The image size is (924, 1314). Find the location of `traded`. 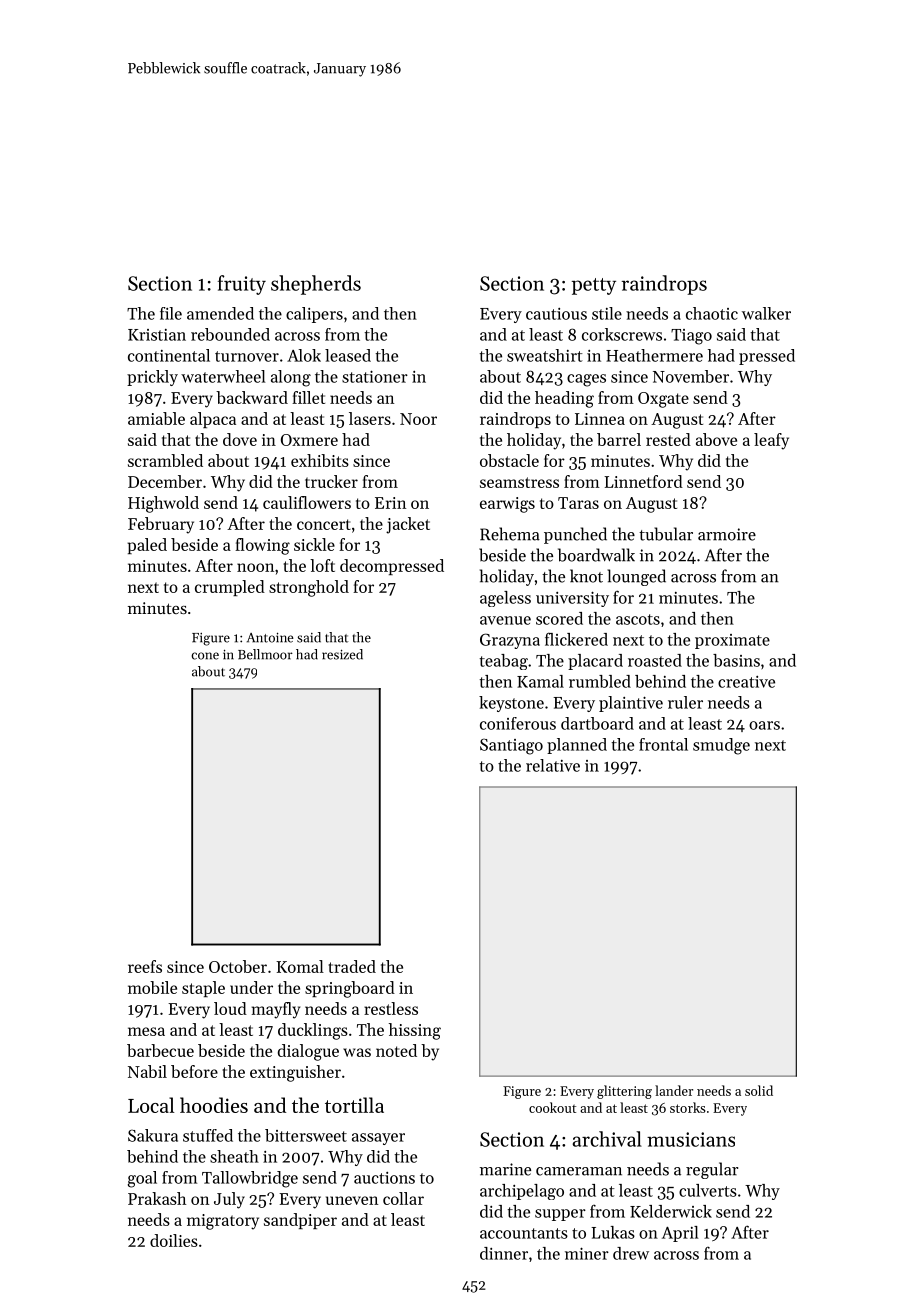

traded is located at coordinates (352, 966).
